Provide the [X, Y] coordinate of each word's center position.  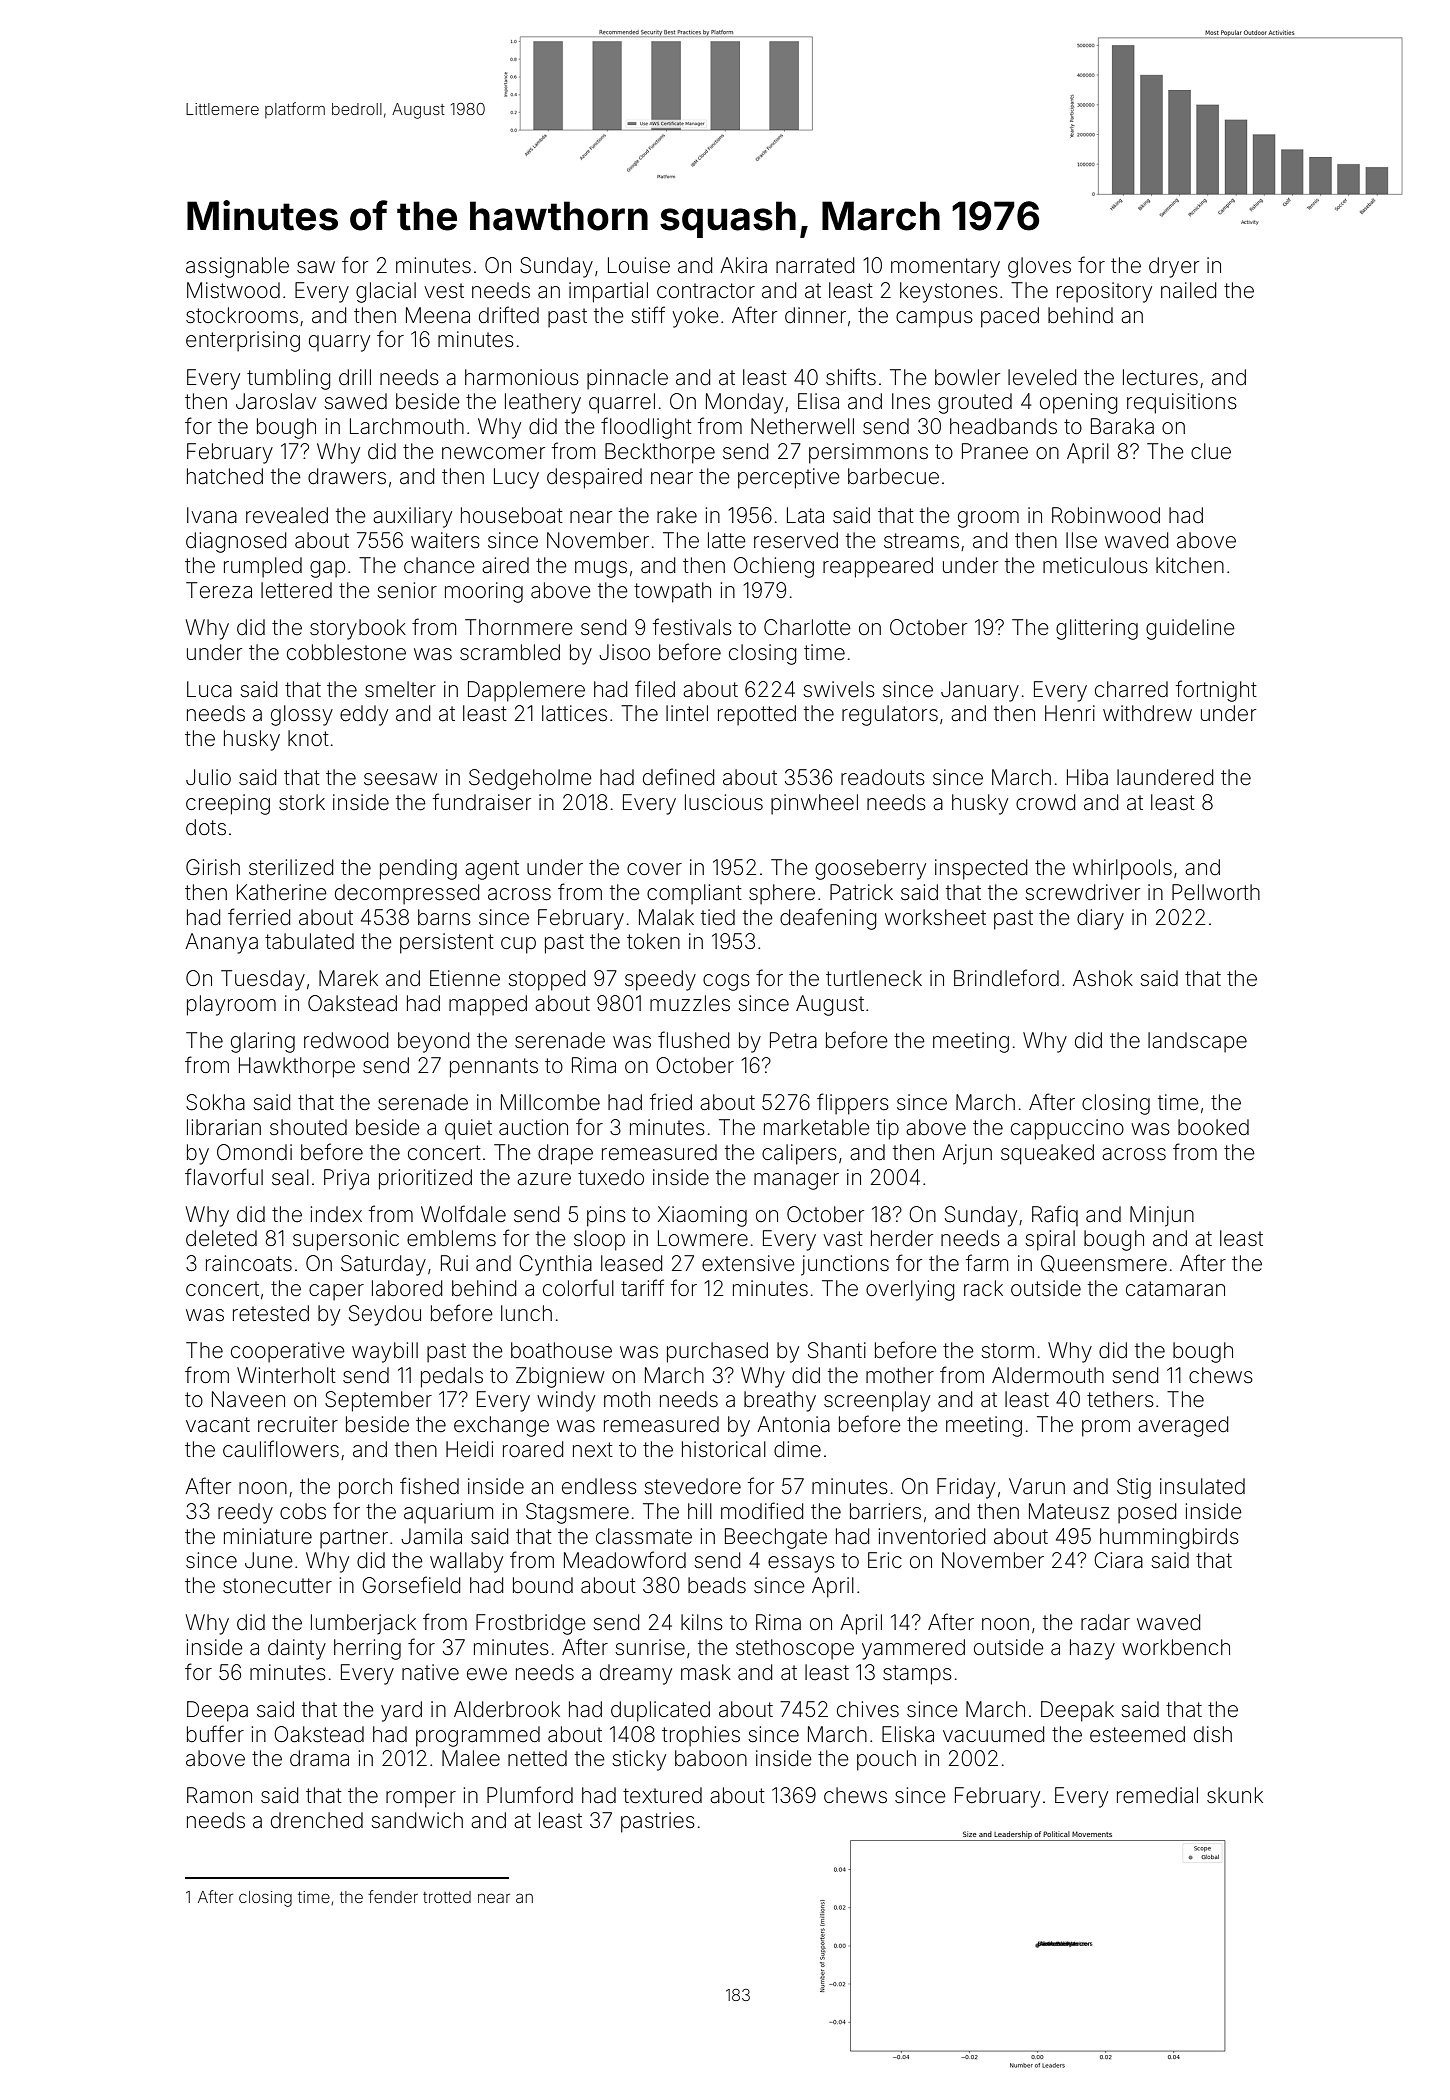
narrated [815, 265]
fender [393, 1896]
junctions [845, 1265]
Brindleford [1006, 977]
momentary [945, 268]
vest [444, 290]
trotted [447, 1897]
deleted [221, 1238]
